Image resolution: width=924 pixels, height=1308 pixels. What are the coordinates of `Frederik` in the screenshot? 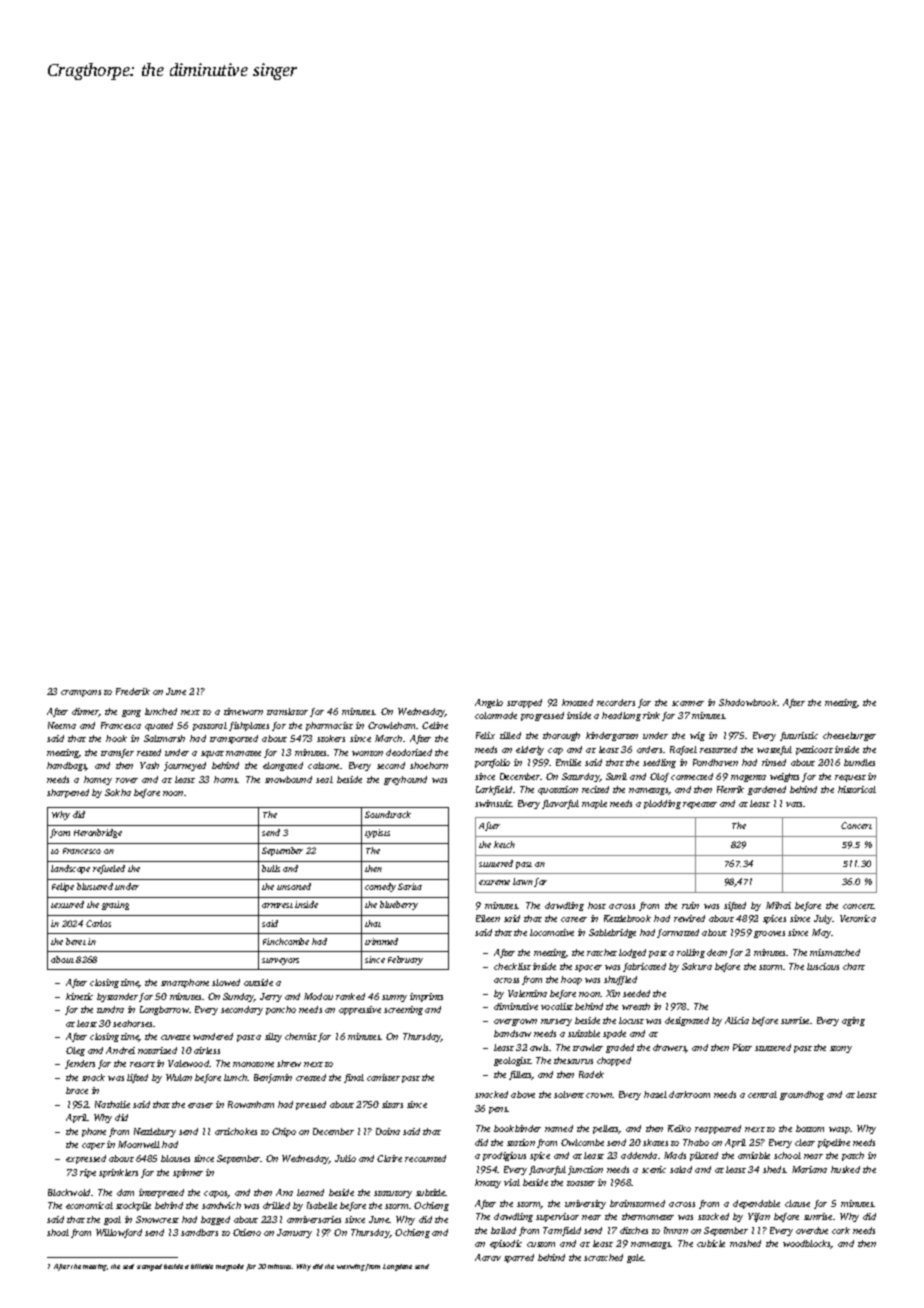 It's located at (133, 691).
